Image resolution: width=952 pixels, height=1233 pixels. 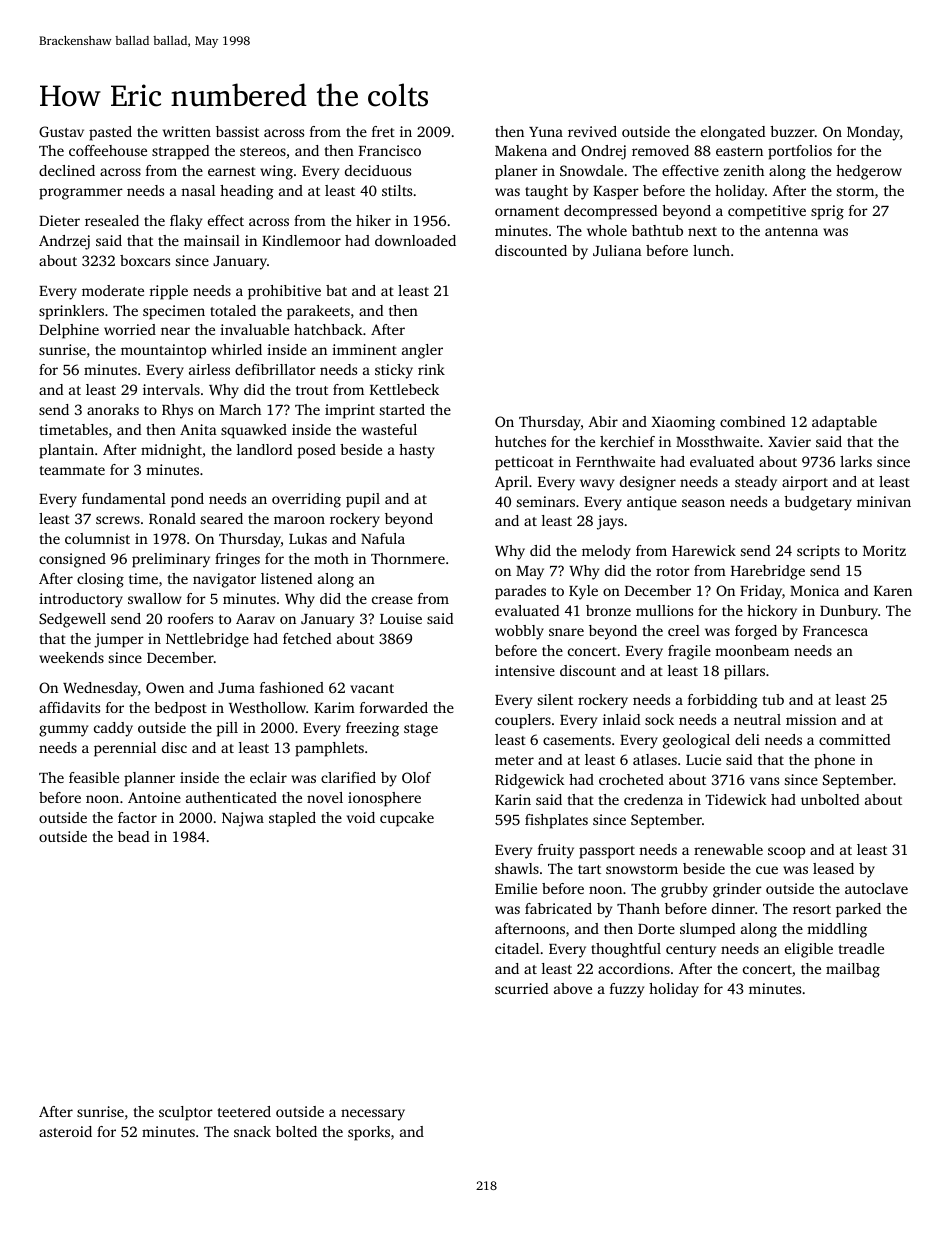 What do you see at coordinates (657, 230) in the screenshot?
I see `bathtub` at bounding box center [657, 230].
